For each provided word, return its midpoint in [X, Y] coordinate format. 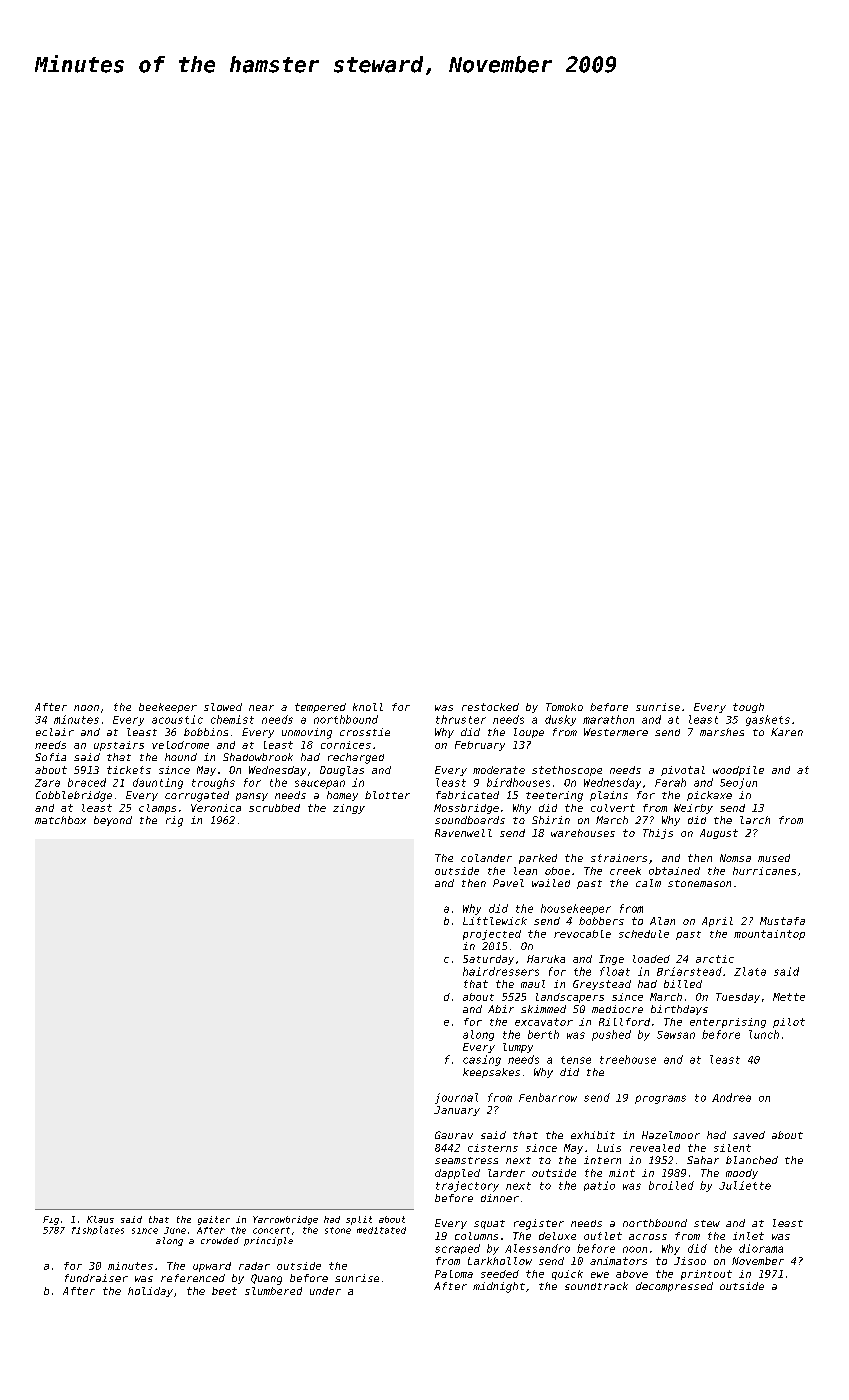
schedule [644, 934]
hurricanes [764, 871]
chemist [232, 719]
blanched [752, 1160]
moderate [499, 770]
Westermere [616, 732]
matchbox [60, 820]
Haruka [546, 959]
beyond [113, 821]
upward [212, 1267]
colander [486, 858]
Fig [51, 1220]
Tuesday [738, 998]
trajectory [467, 1186]
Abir [501, 1009]
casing [482, 1060]
